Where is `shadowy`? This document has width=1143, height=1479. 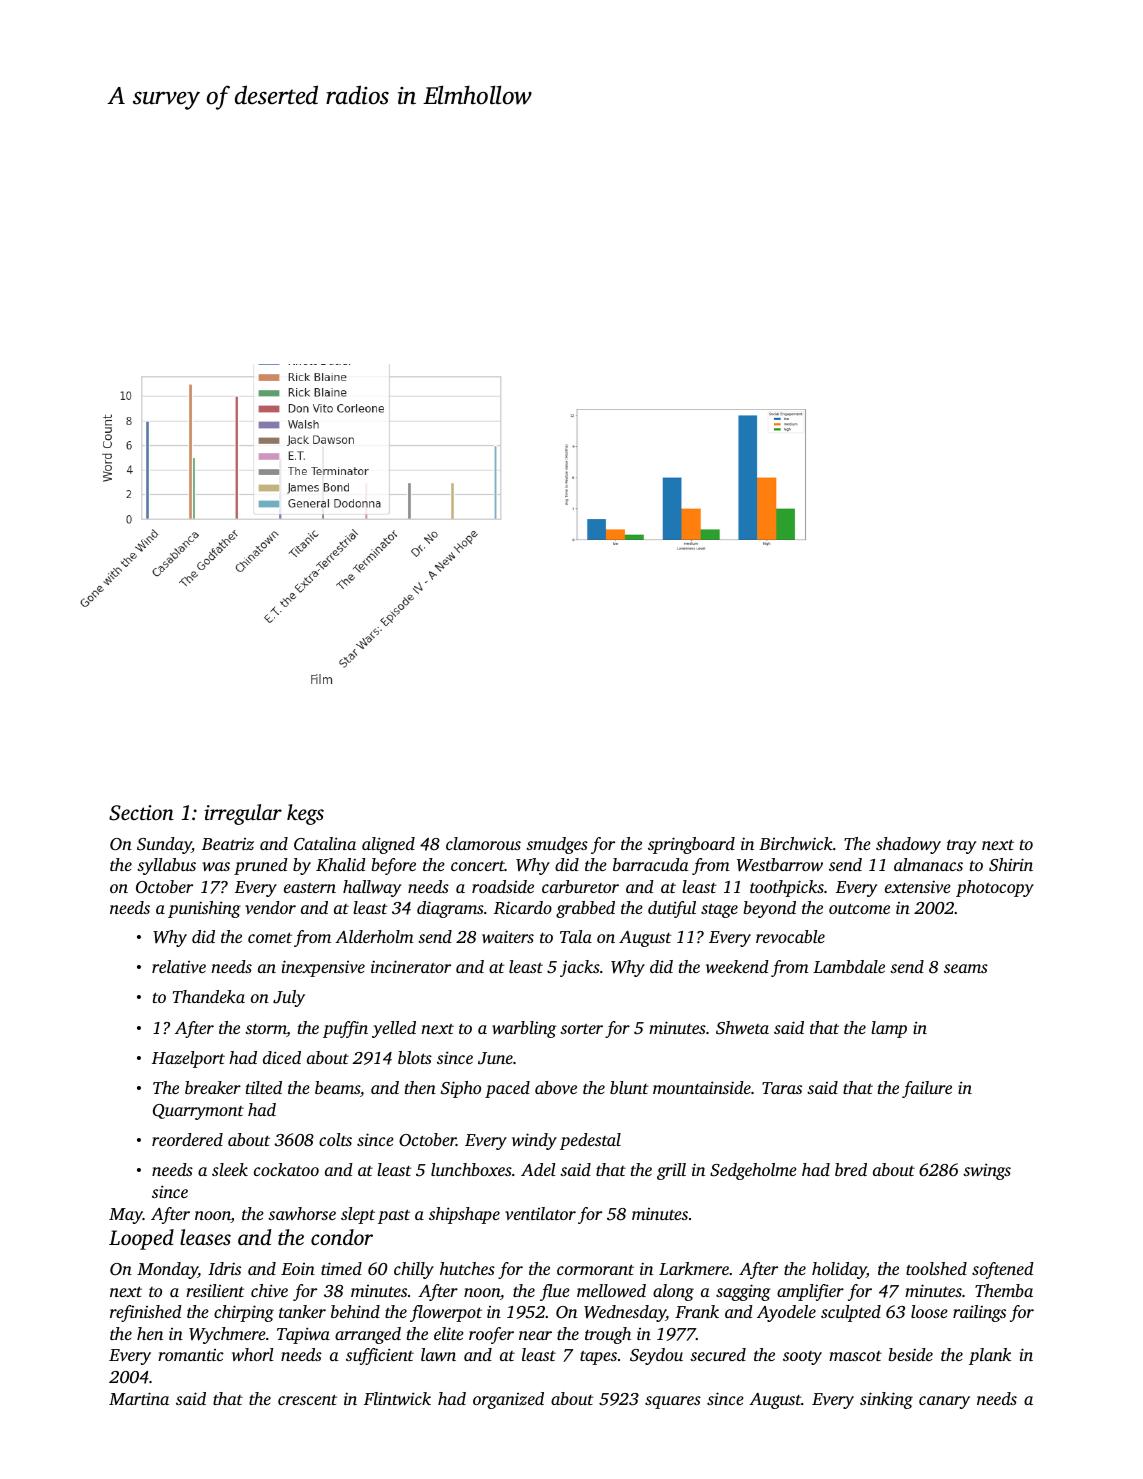
shadowy is located at coordinates (908, 845).
